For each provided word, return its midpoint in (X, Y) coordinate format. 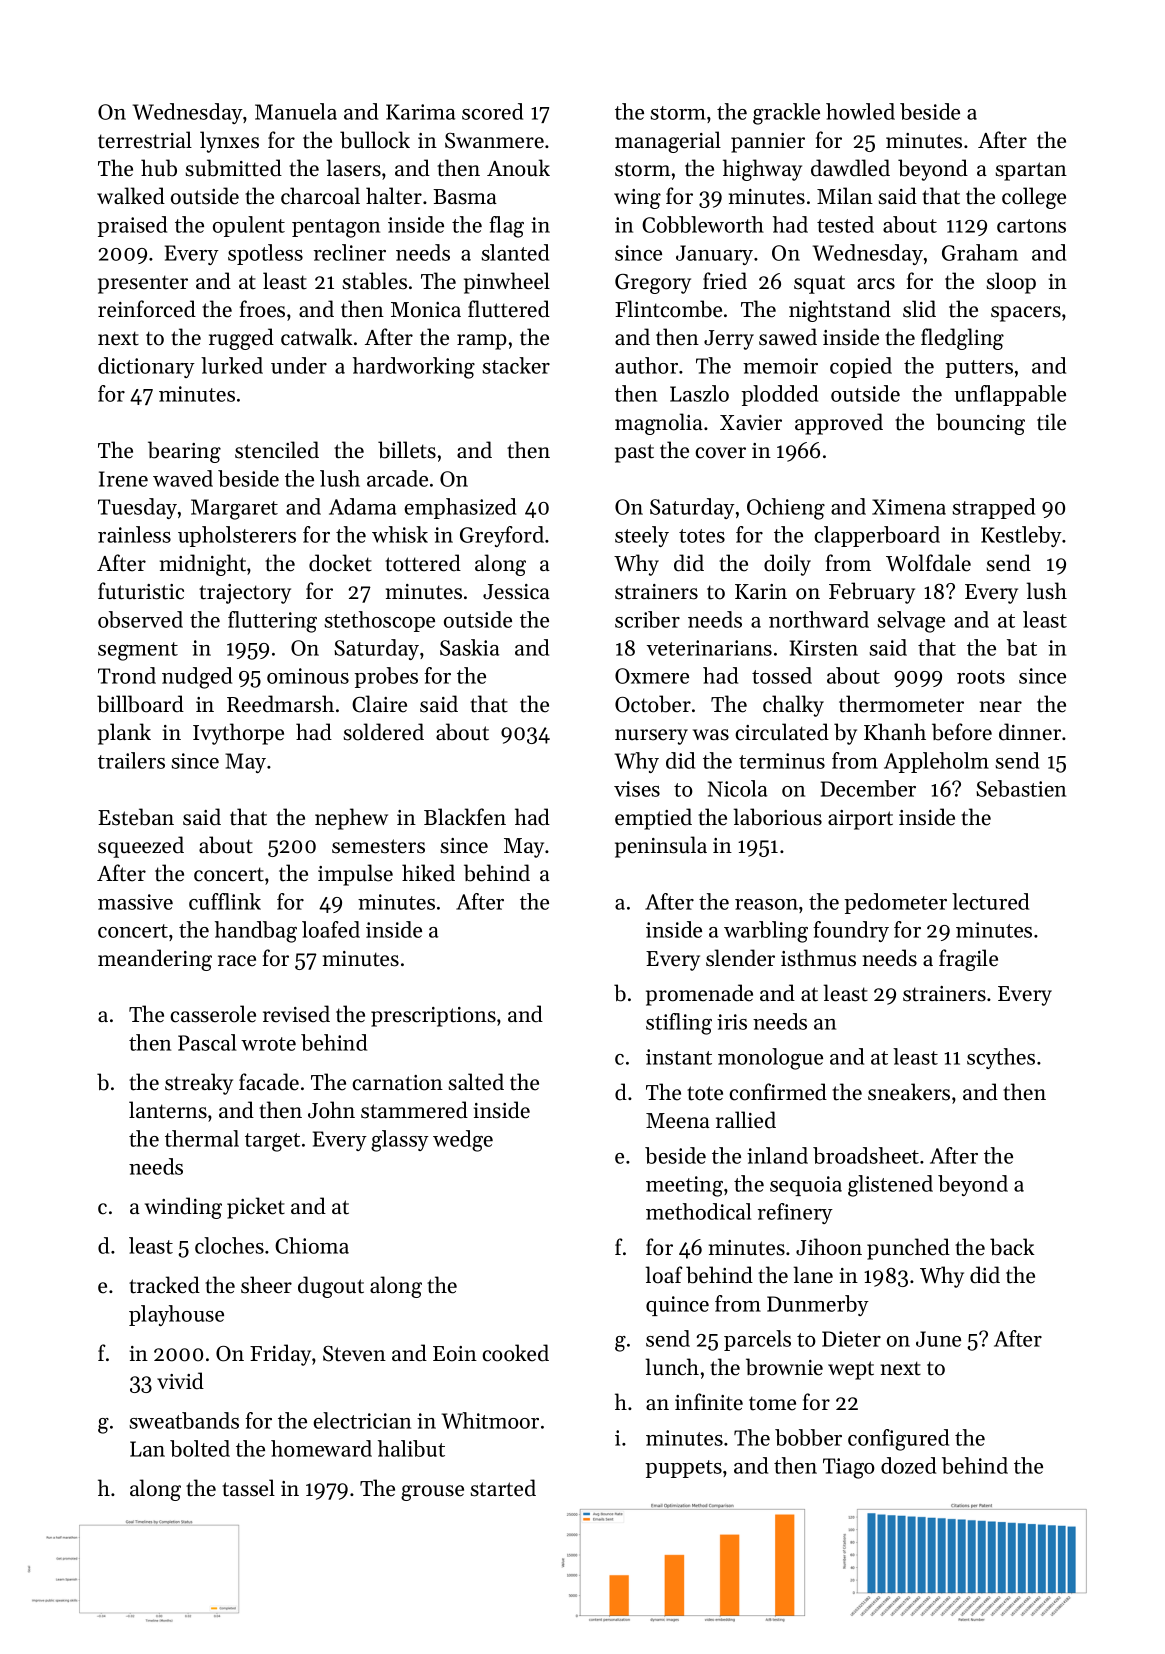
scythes (1001, 1058)
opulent (249, 226)
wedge (463, 1141)
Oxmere (652, 676)
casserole (213, 1014)
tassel (248, 1488)
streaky (199, 1084)
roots (981, 677)
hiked (428, 873)
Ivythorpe (238, 734)
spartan (1031, 171)
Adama (362, 506)
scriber (647, 619)
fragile (968, 960)
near (1001, 707)
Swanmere (494, 141)
